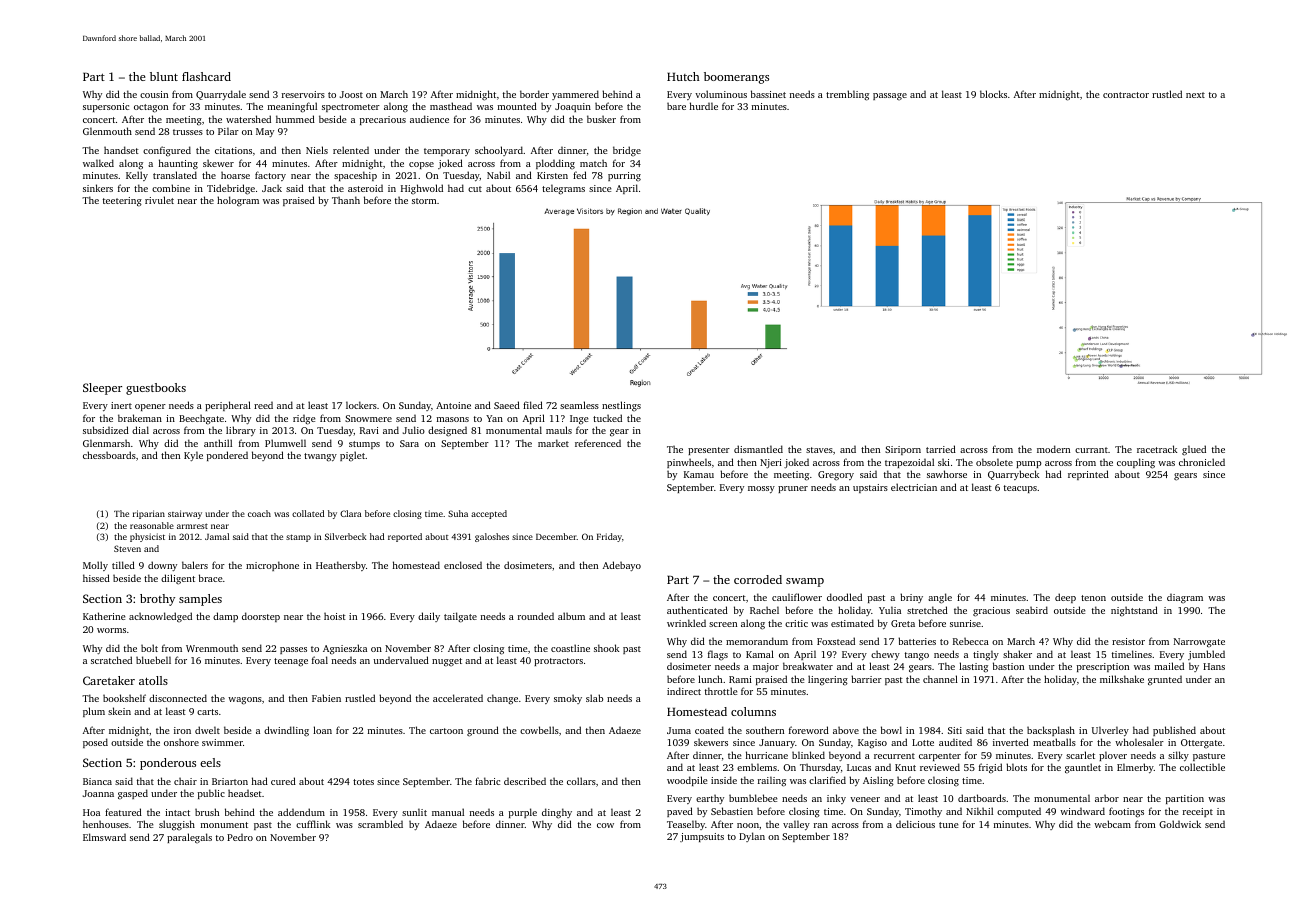 Image resolution: width=1308 pixels, height=924 pixels. I want to click on addendum, so click(301, 812).
